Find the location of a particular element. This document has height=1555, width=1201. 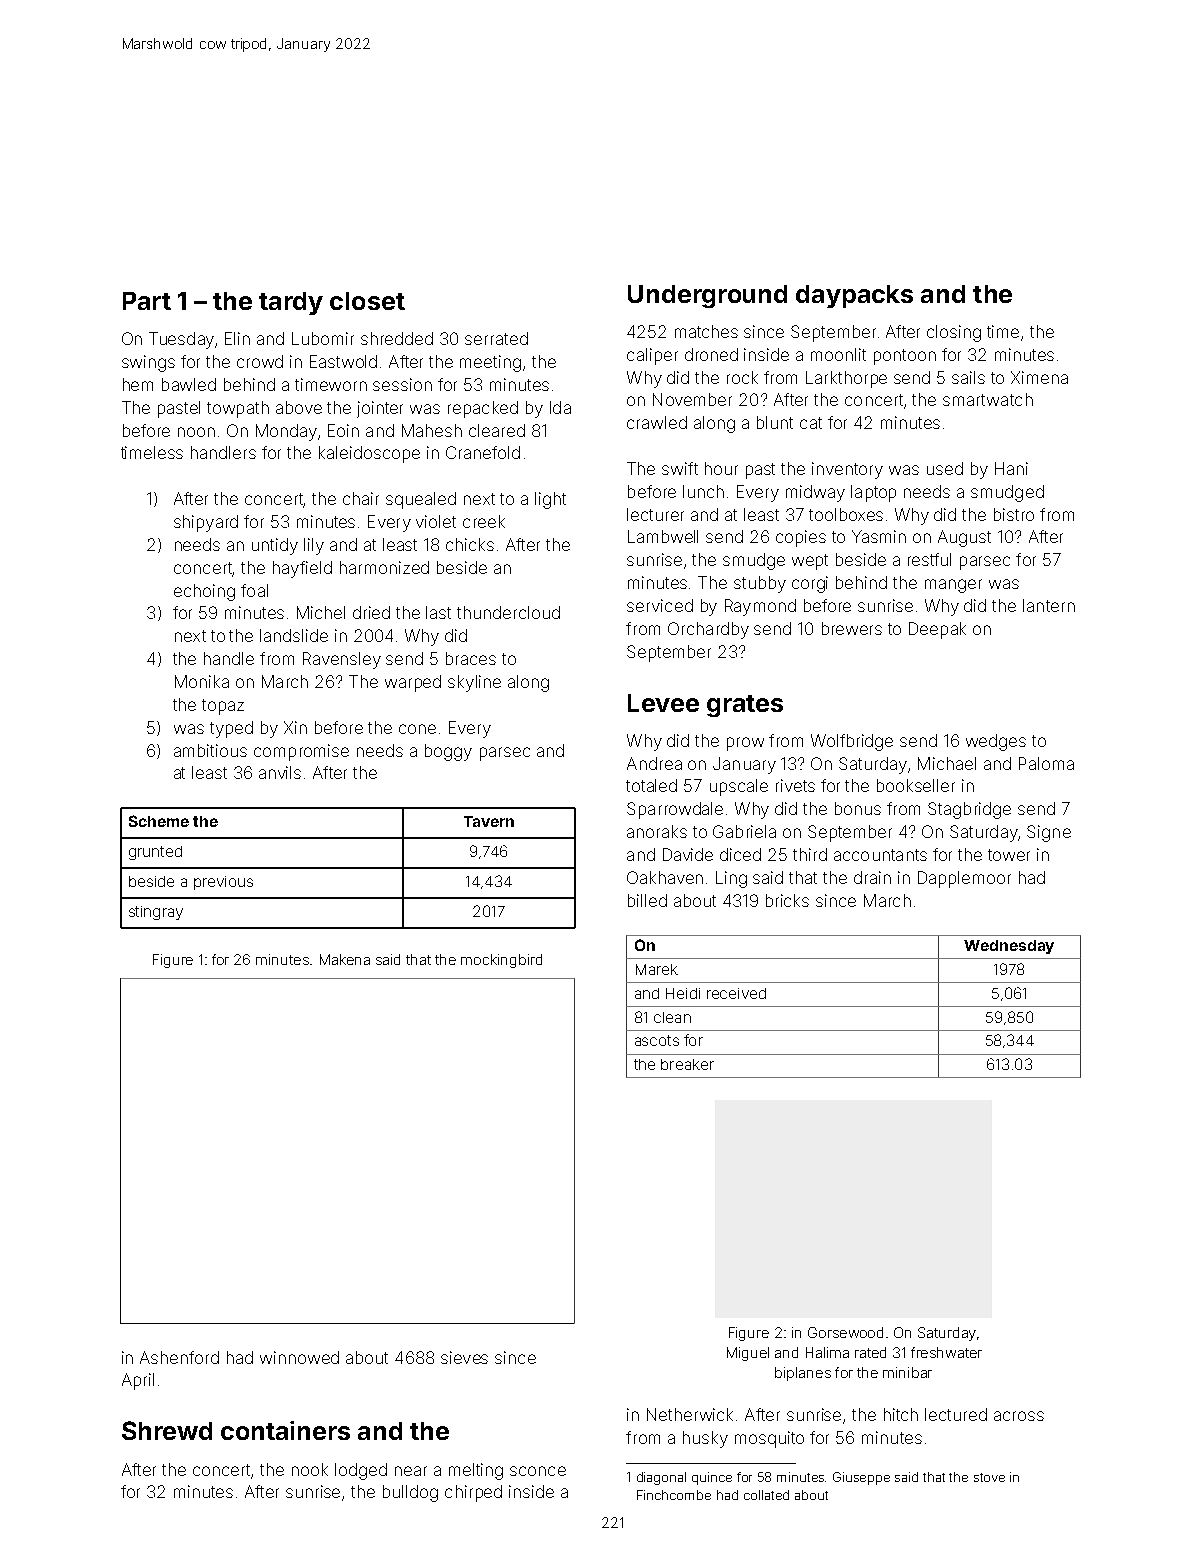

brewers is located at coordinates (852, 628).
